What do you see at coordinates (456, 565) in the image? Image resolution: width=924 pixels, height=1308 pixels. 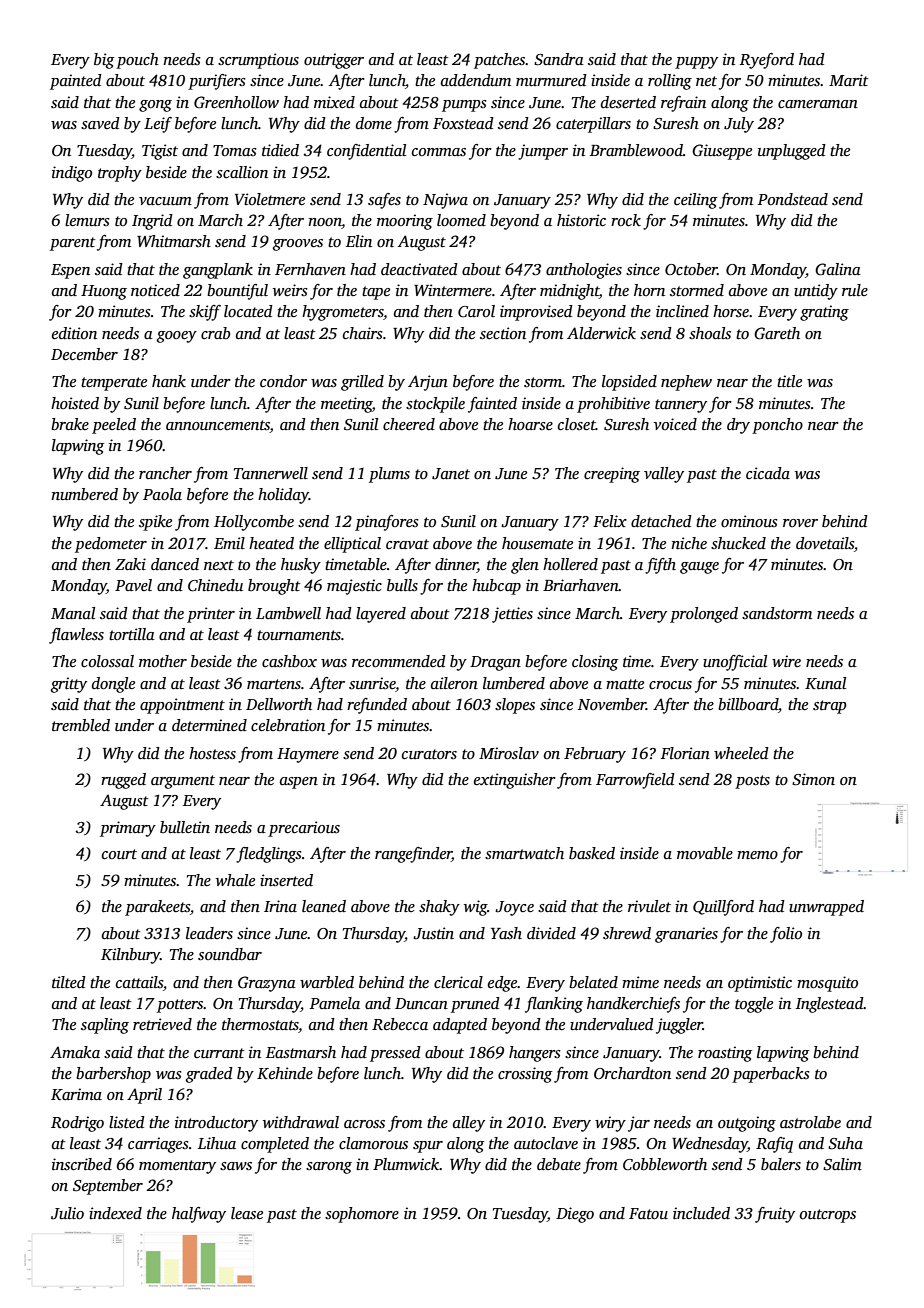 I see `dinner` at bounding box center [456, 565].
